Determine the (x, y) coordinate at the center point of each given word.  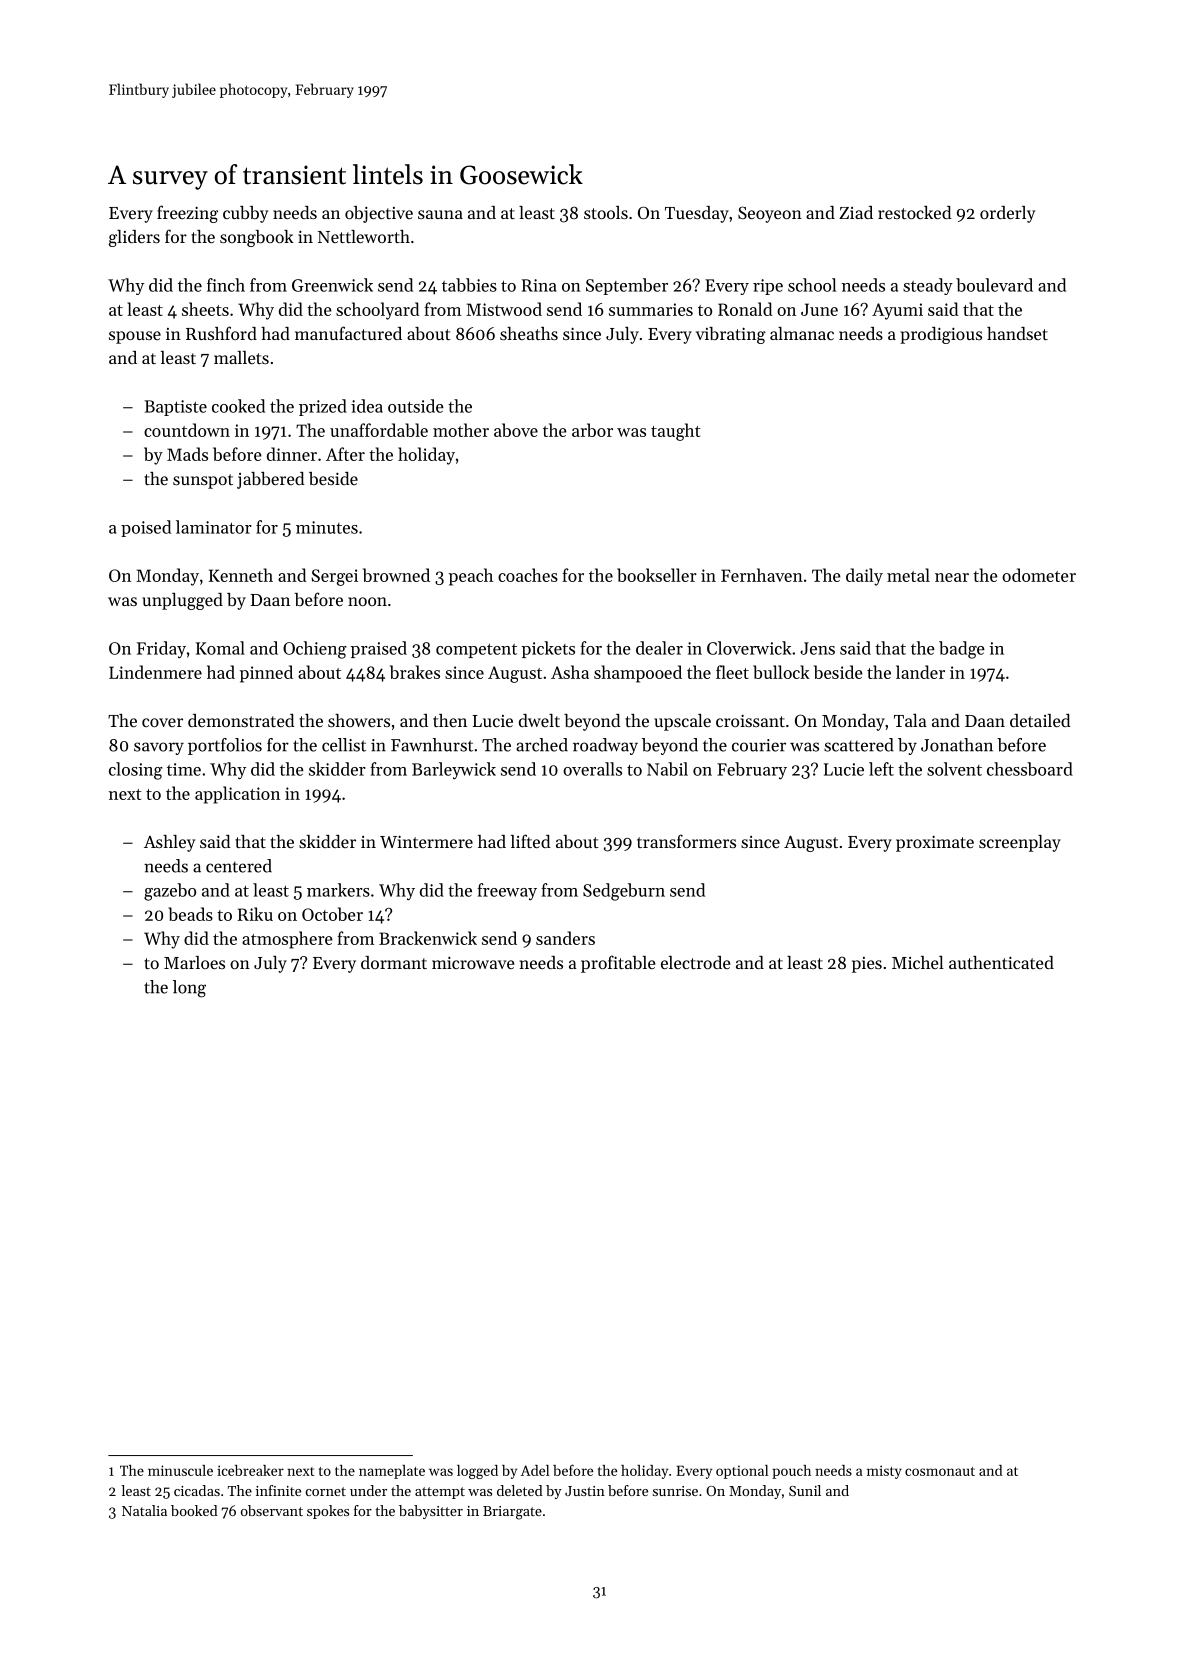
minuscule (180, 1470)
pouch (791, 1472)
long (189, 989)
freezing (187, 214)
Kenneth (241, 575)
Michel (918, 962)
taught (676, 432)
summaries (651, 309)
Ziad (856, 212)
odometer (1039, 575)
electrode (695, 962)
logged (477, 1472)
